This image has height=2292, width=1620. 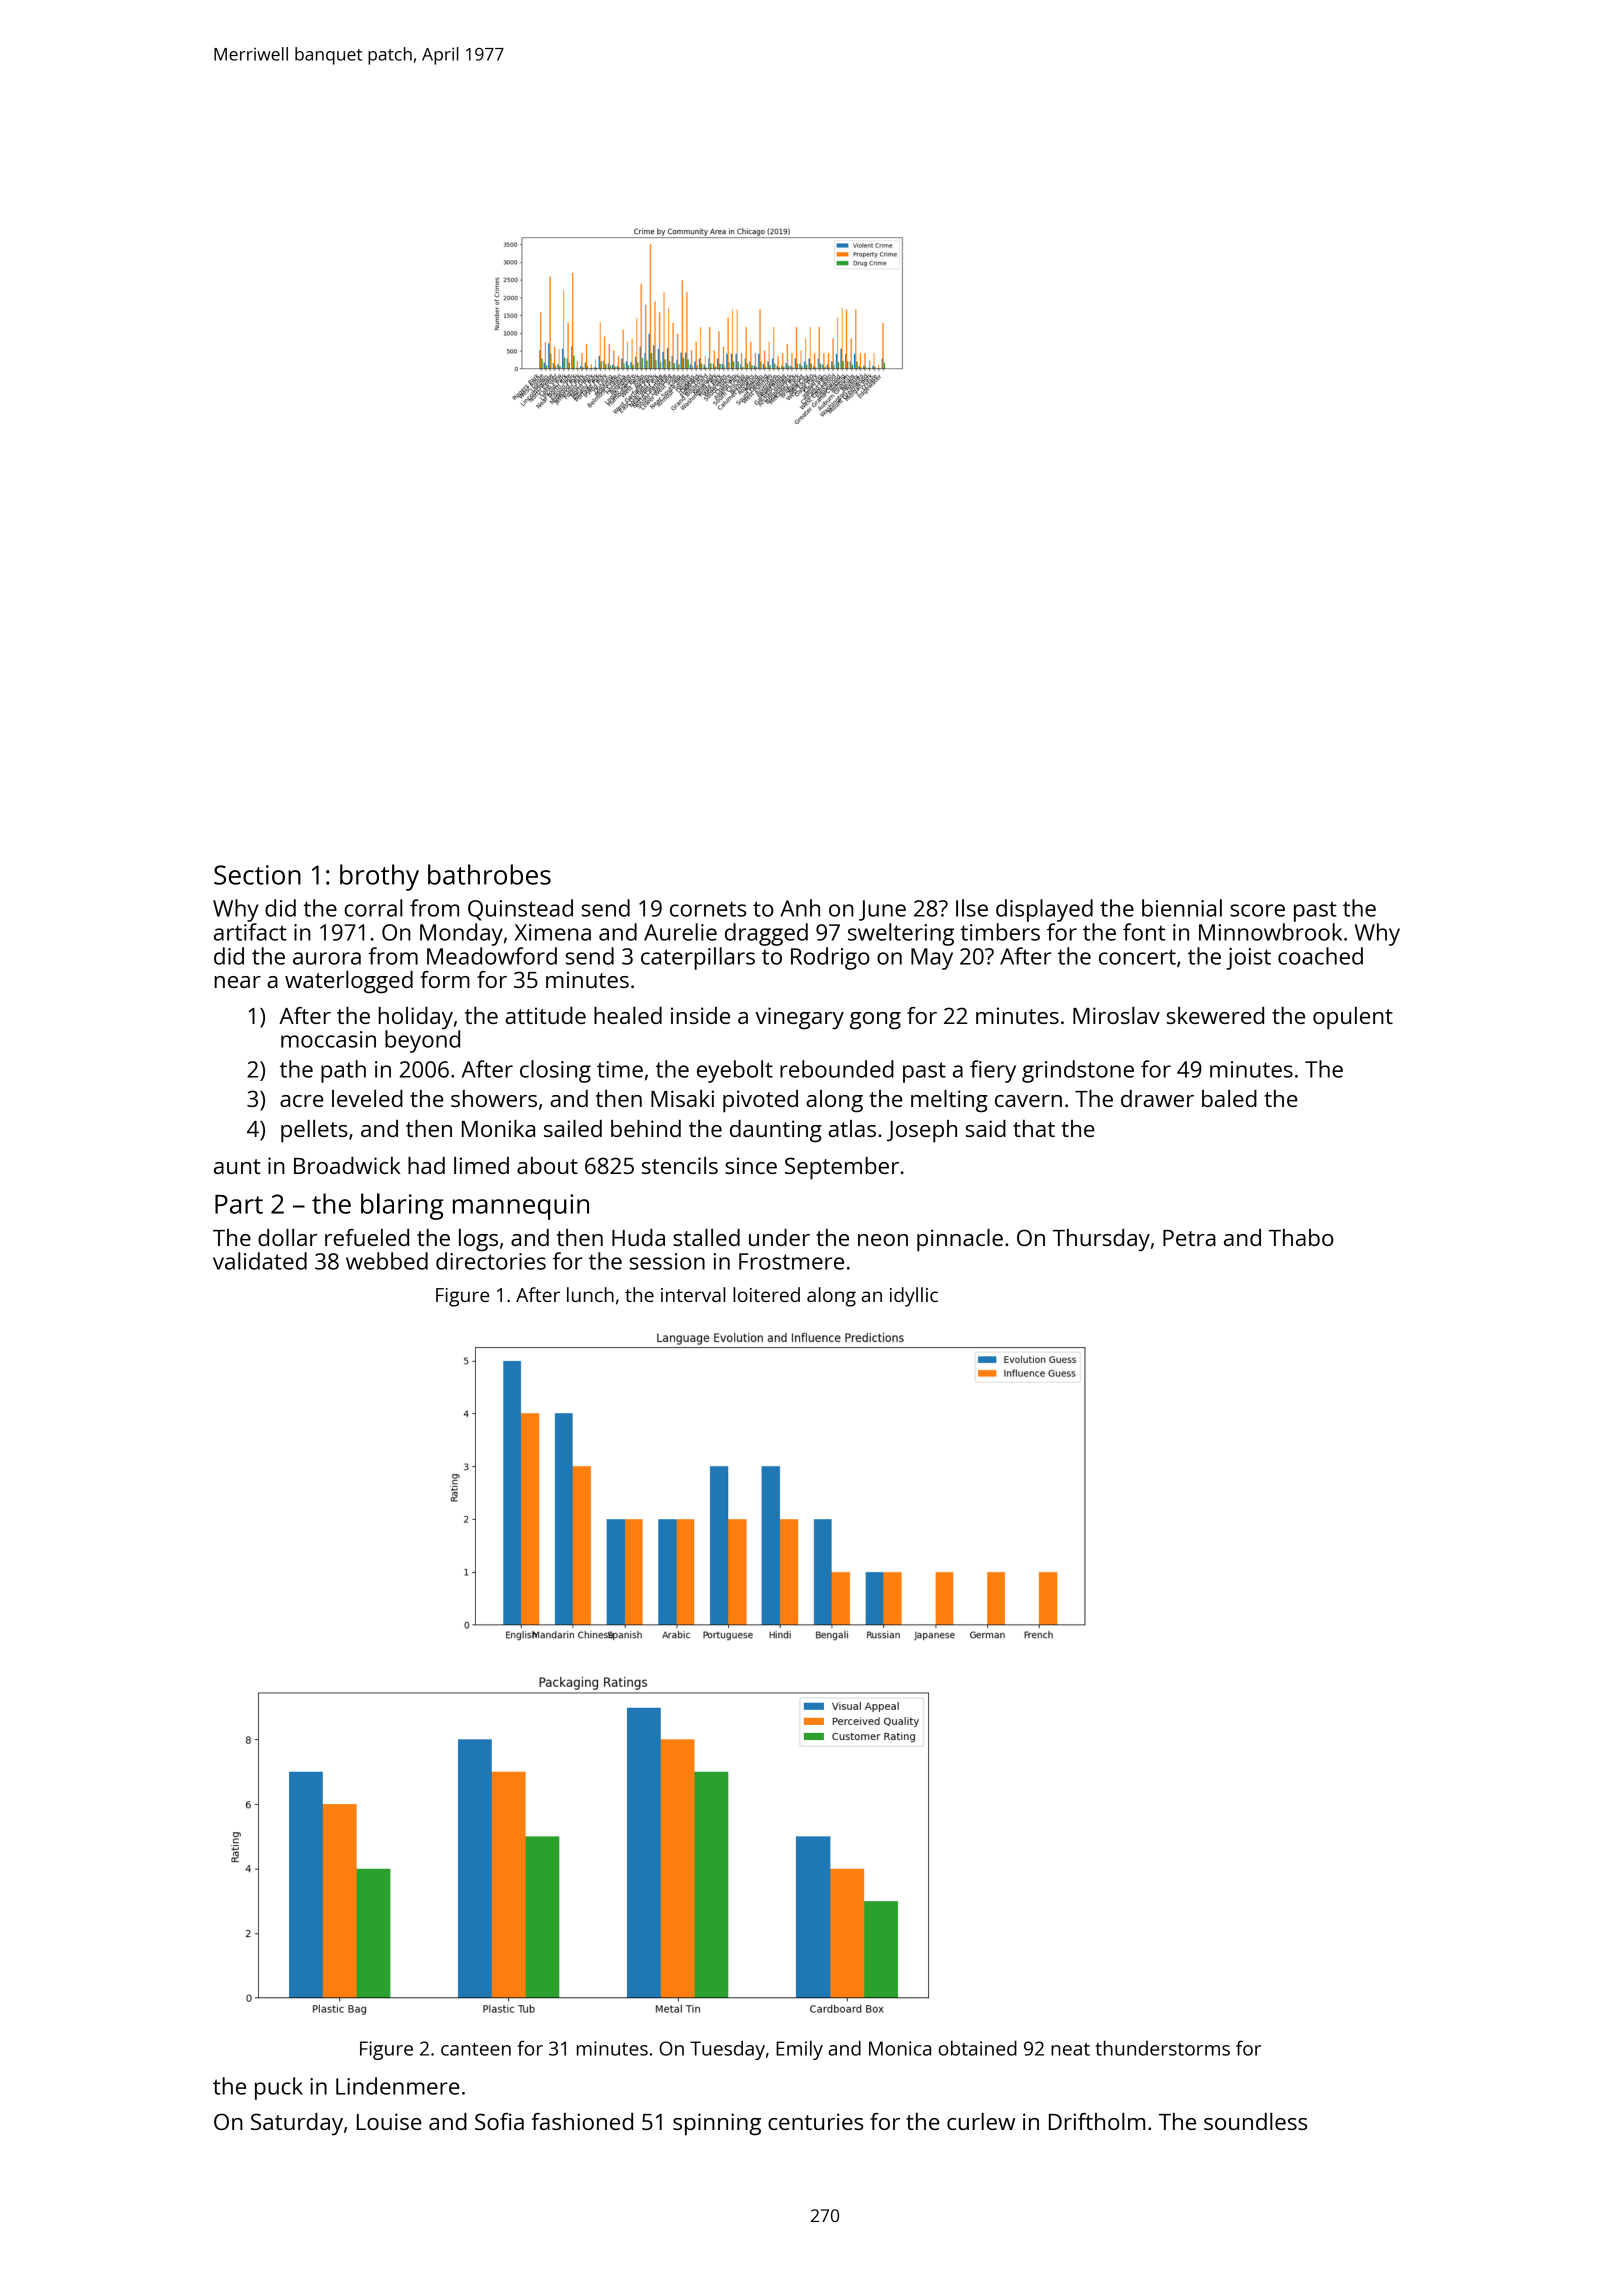 I want to click on Lindenmere, so click(x=398, y=2086).
